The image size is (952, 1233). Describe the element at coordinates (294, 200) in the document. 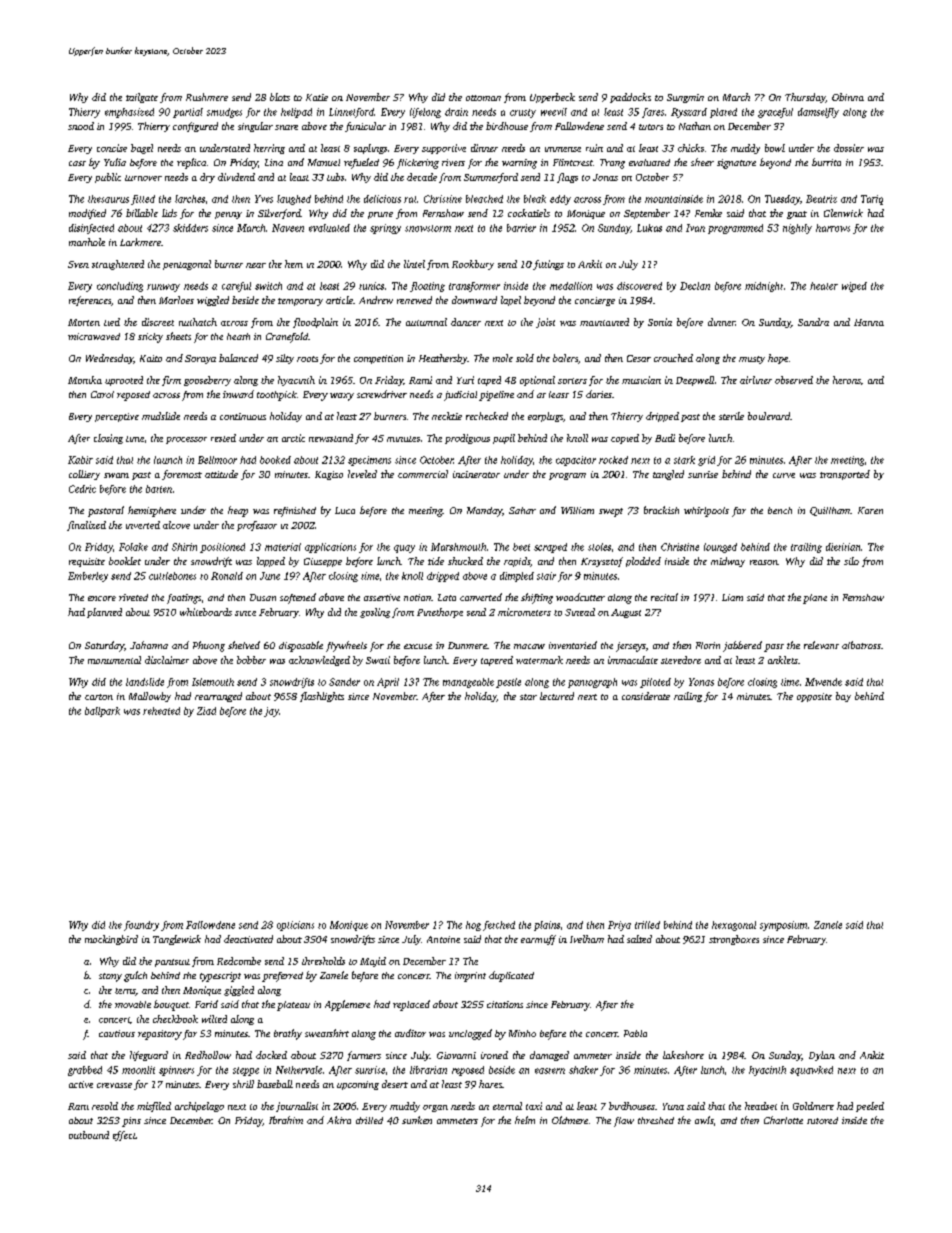

I see `laughed` at that location.
